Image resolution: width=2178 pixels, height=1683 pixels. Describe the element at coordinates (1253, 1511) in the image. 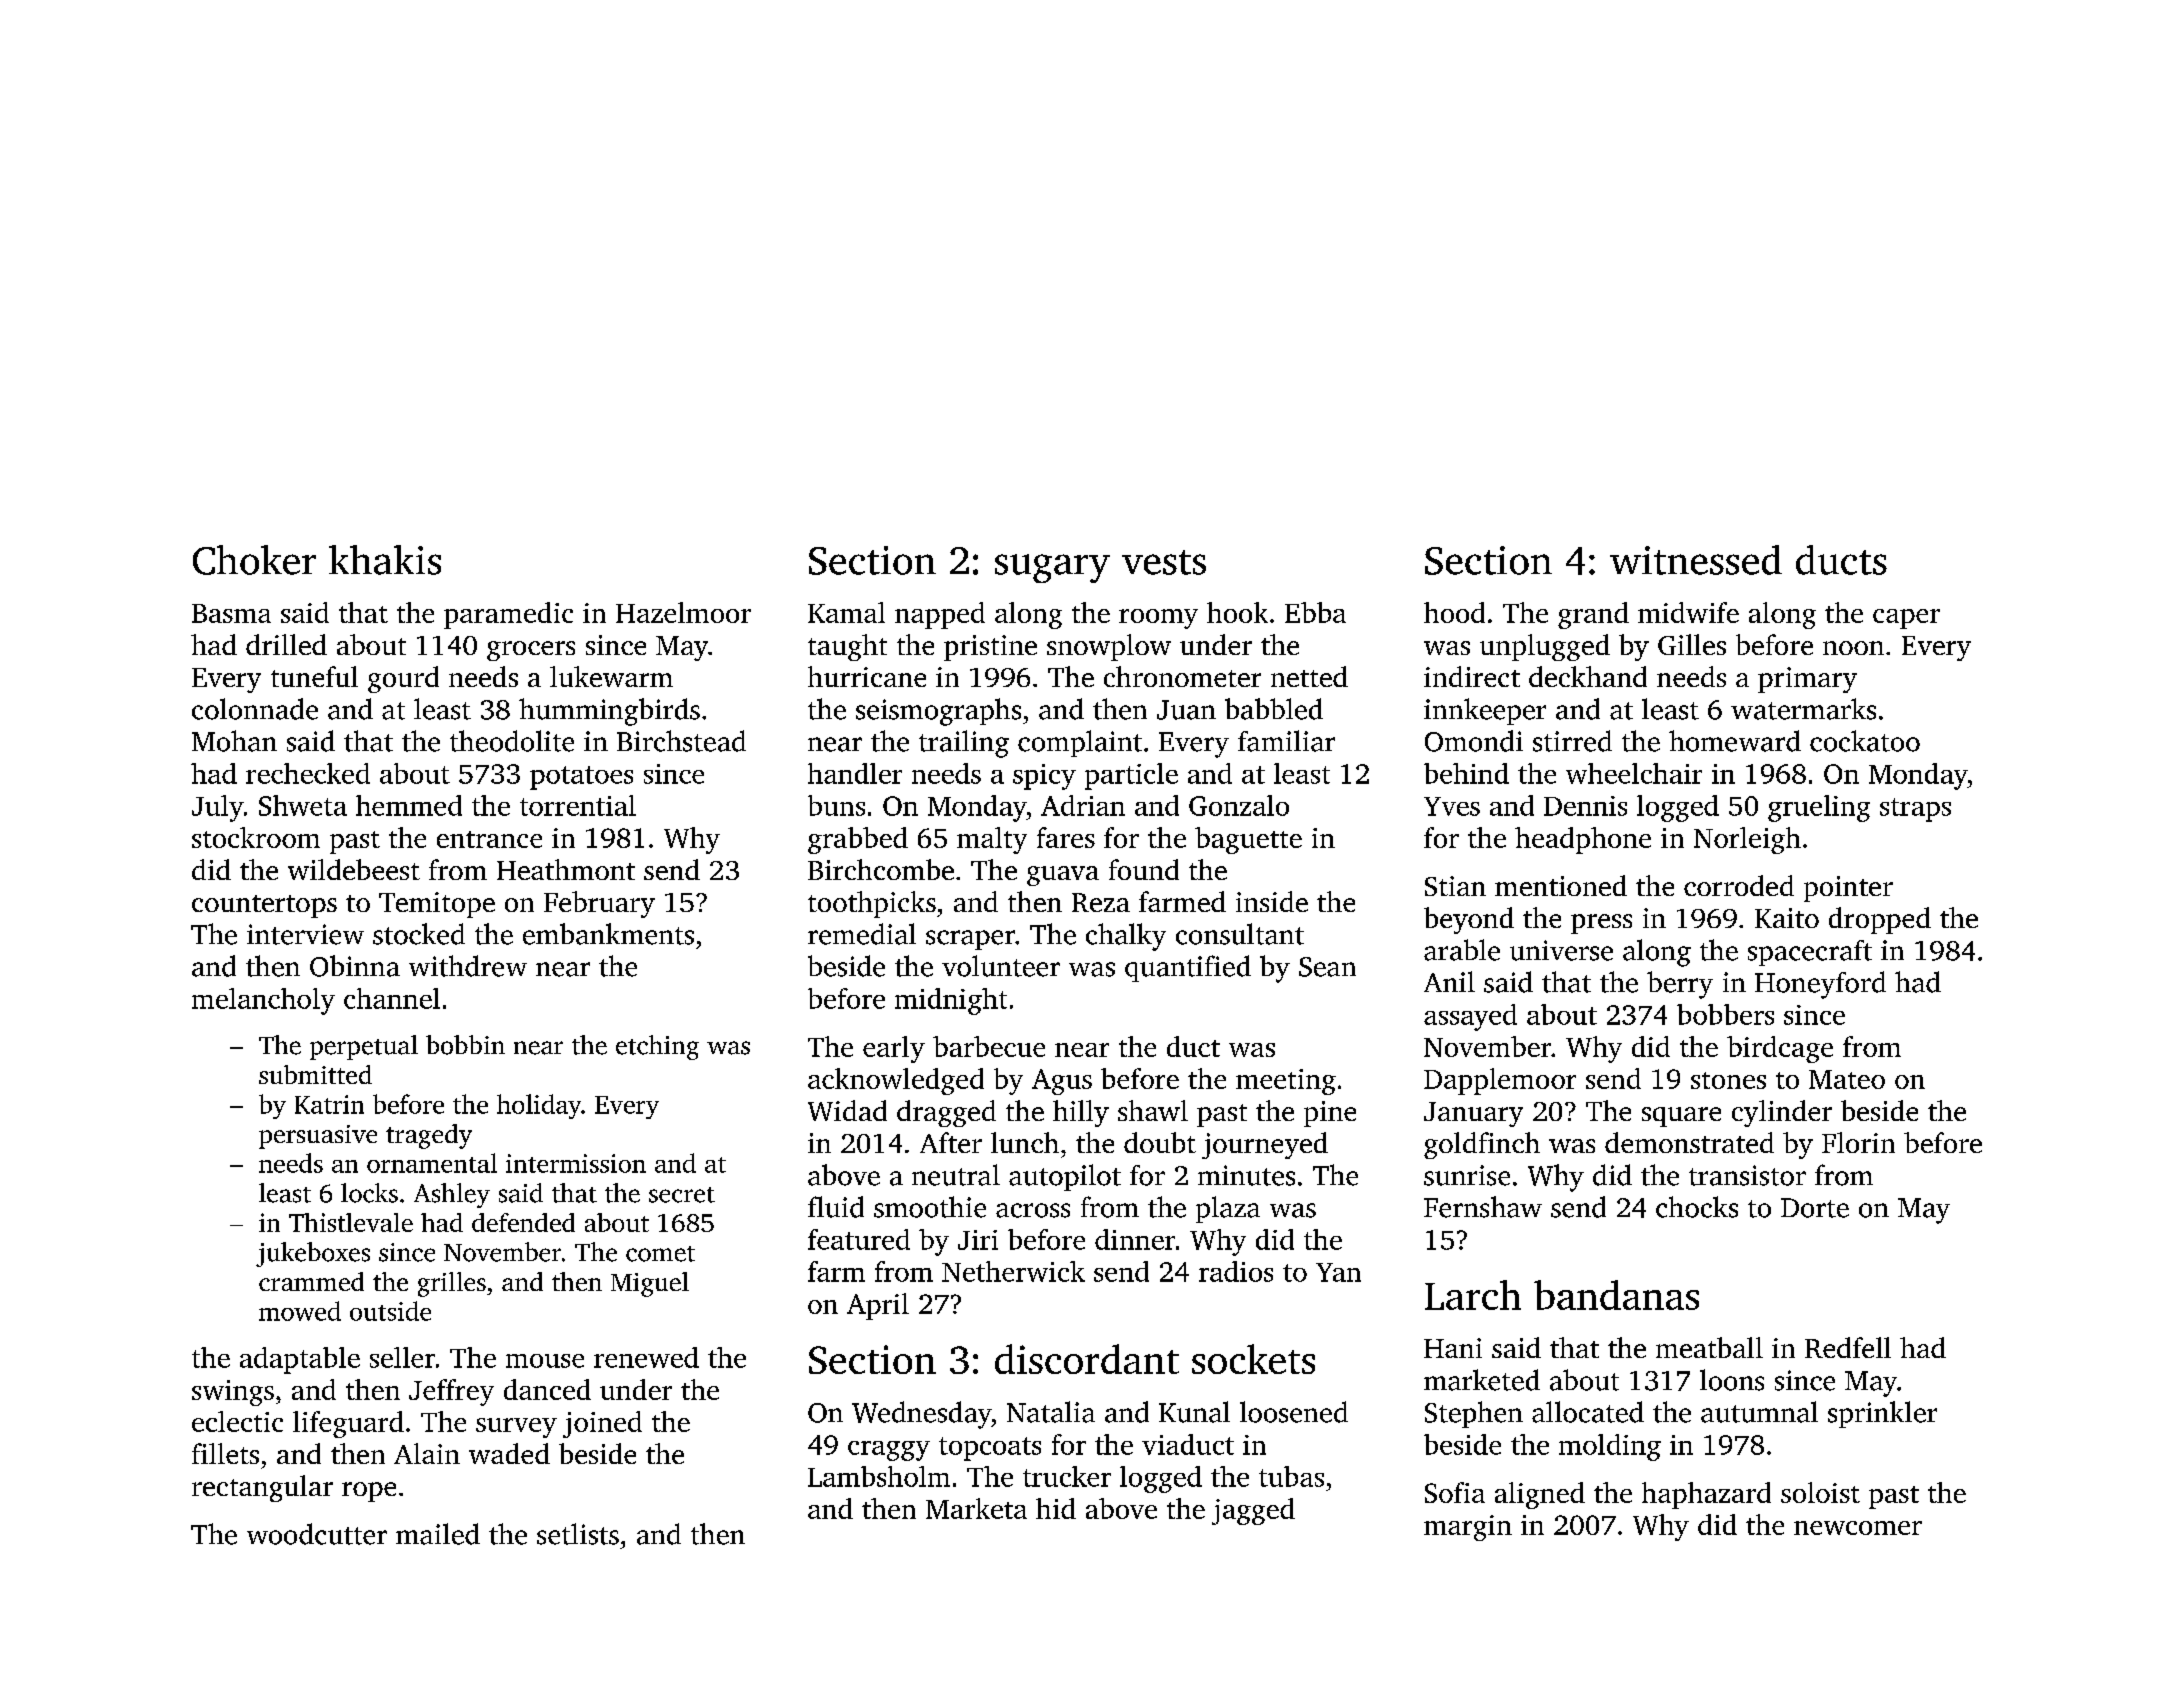

I see `jagged` at that location.
